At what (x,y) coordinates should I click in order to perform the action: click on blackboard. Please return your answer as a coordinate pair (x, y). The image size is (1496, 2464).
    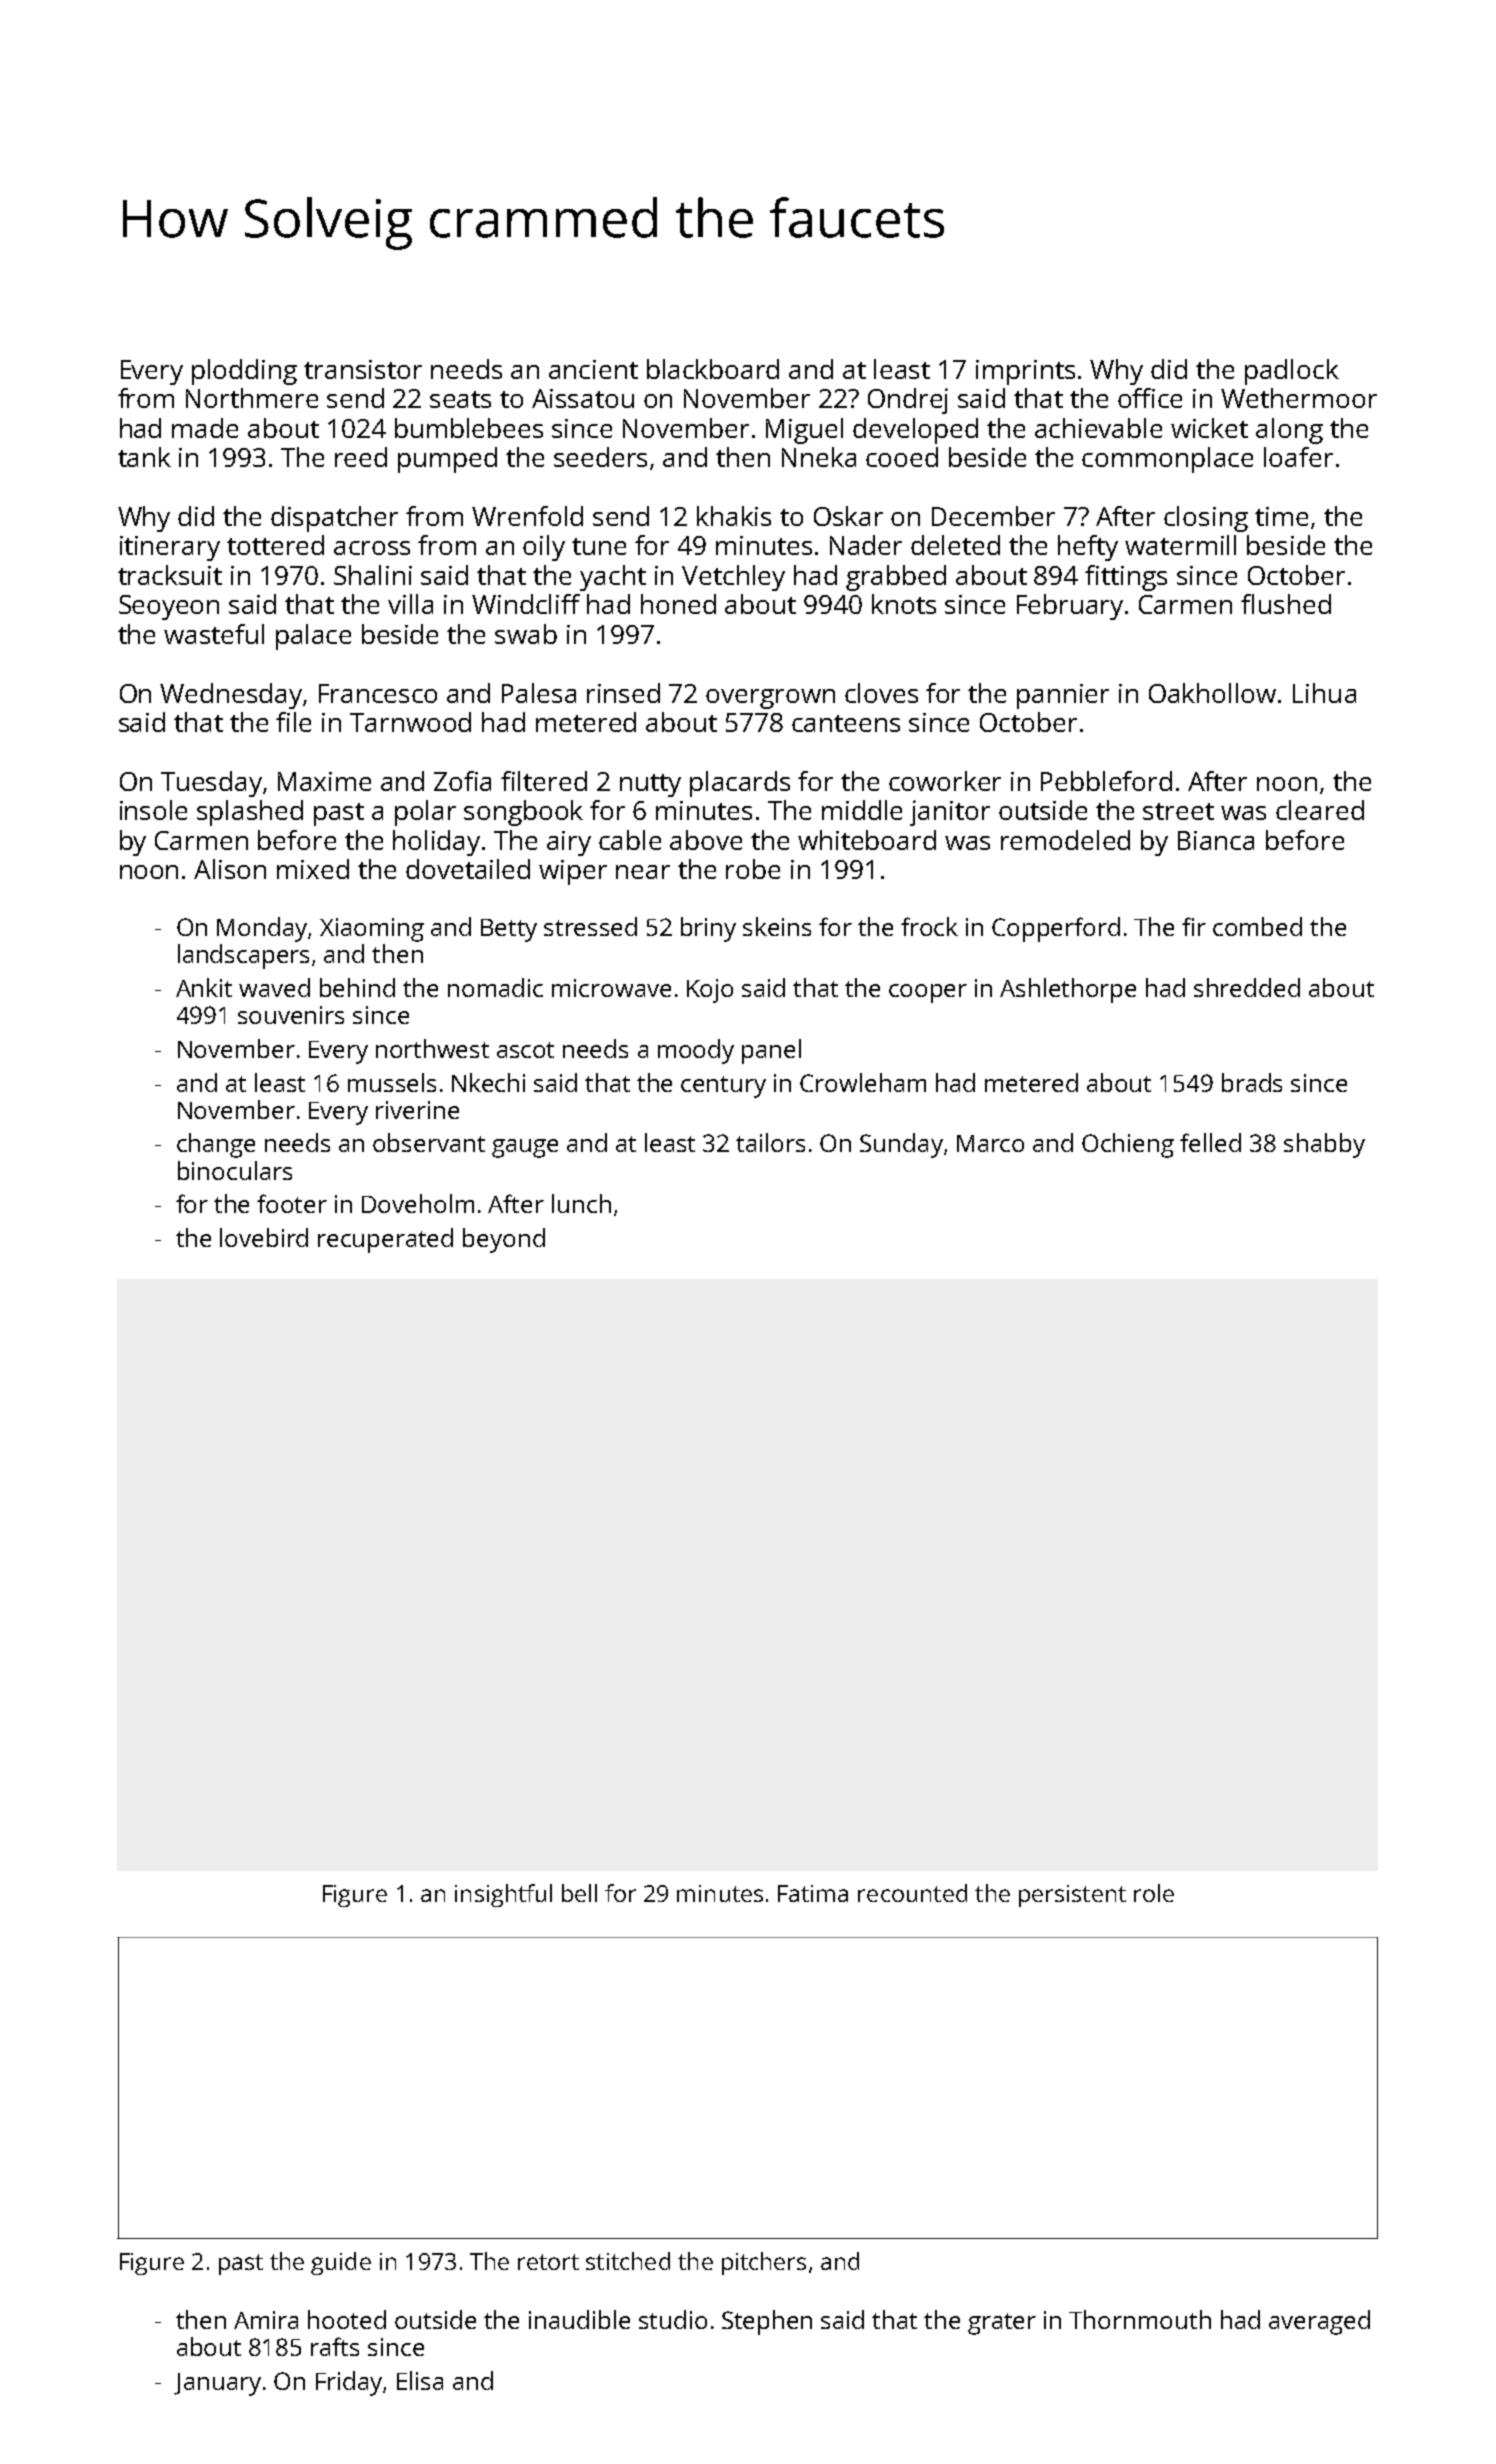
    Looking at the image, I should click on (713, 369).
